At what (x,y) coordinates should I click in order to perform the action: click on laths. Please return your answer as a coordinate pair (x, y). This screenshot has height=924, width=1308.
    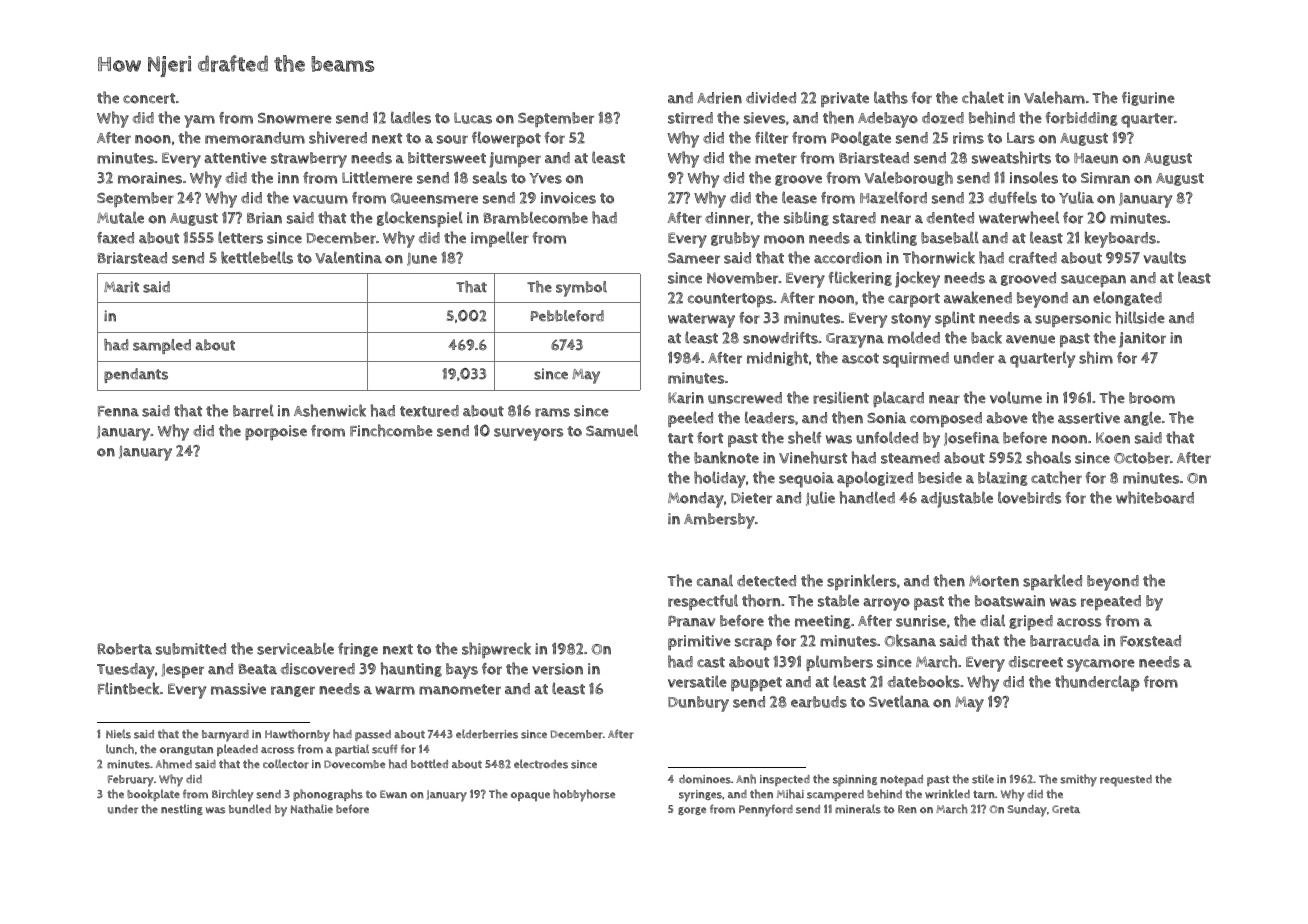
    Looking at the image, I should click on (891, 97).
